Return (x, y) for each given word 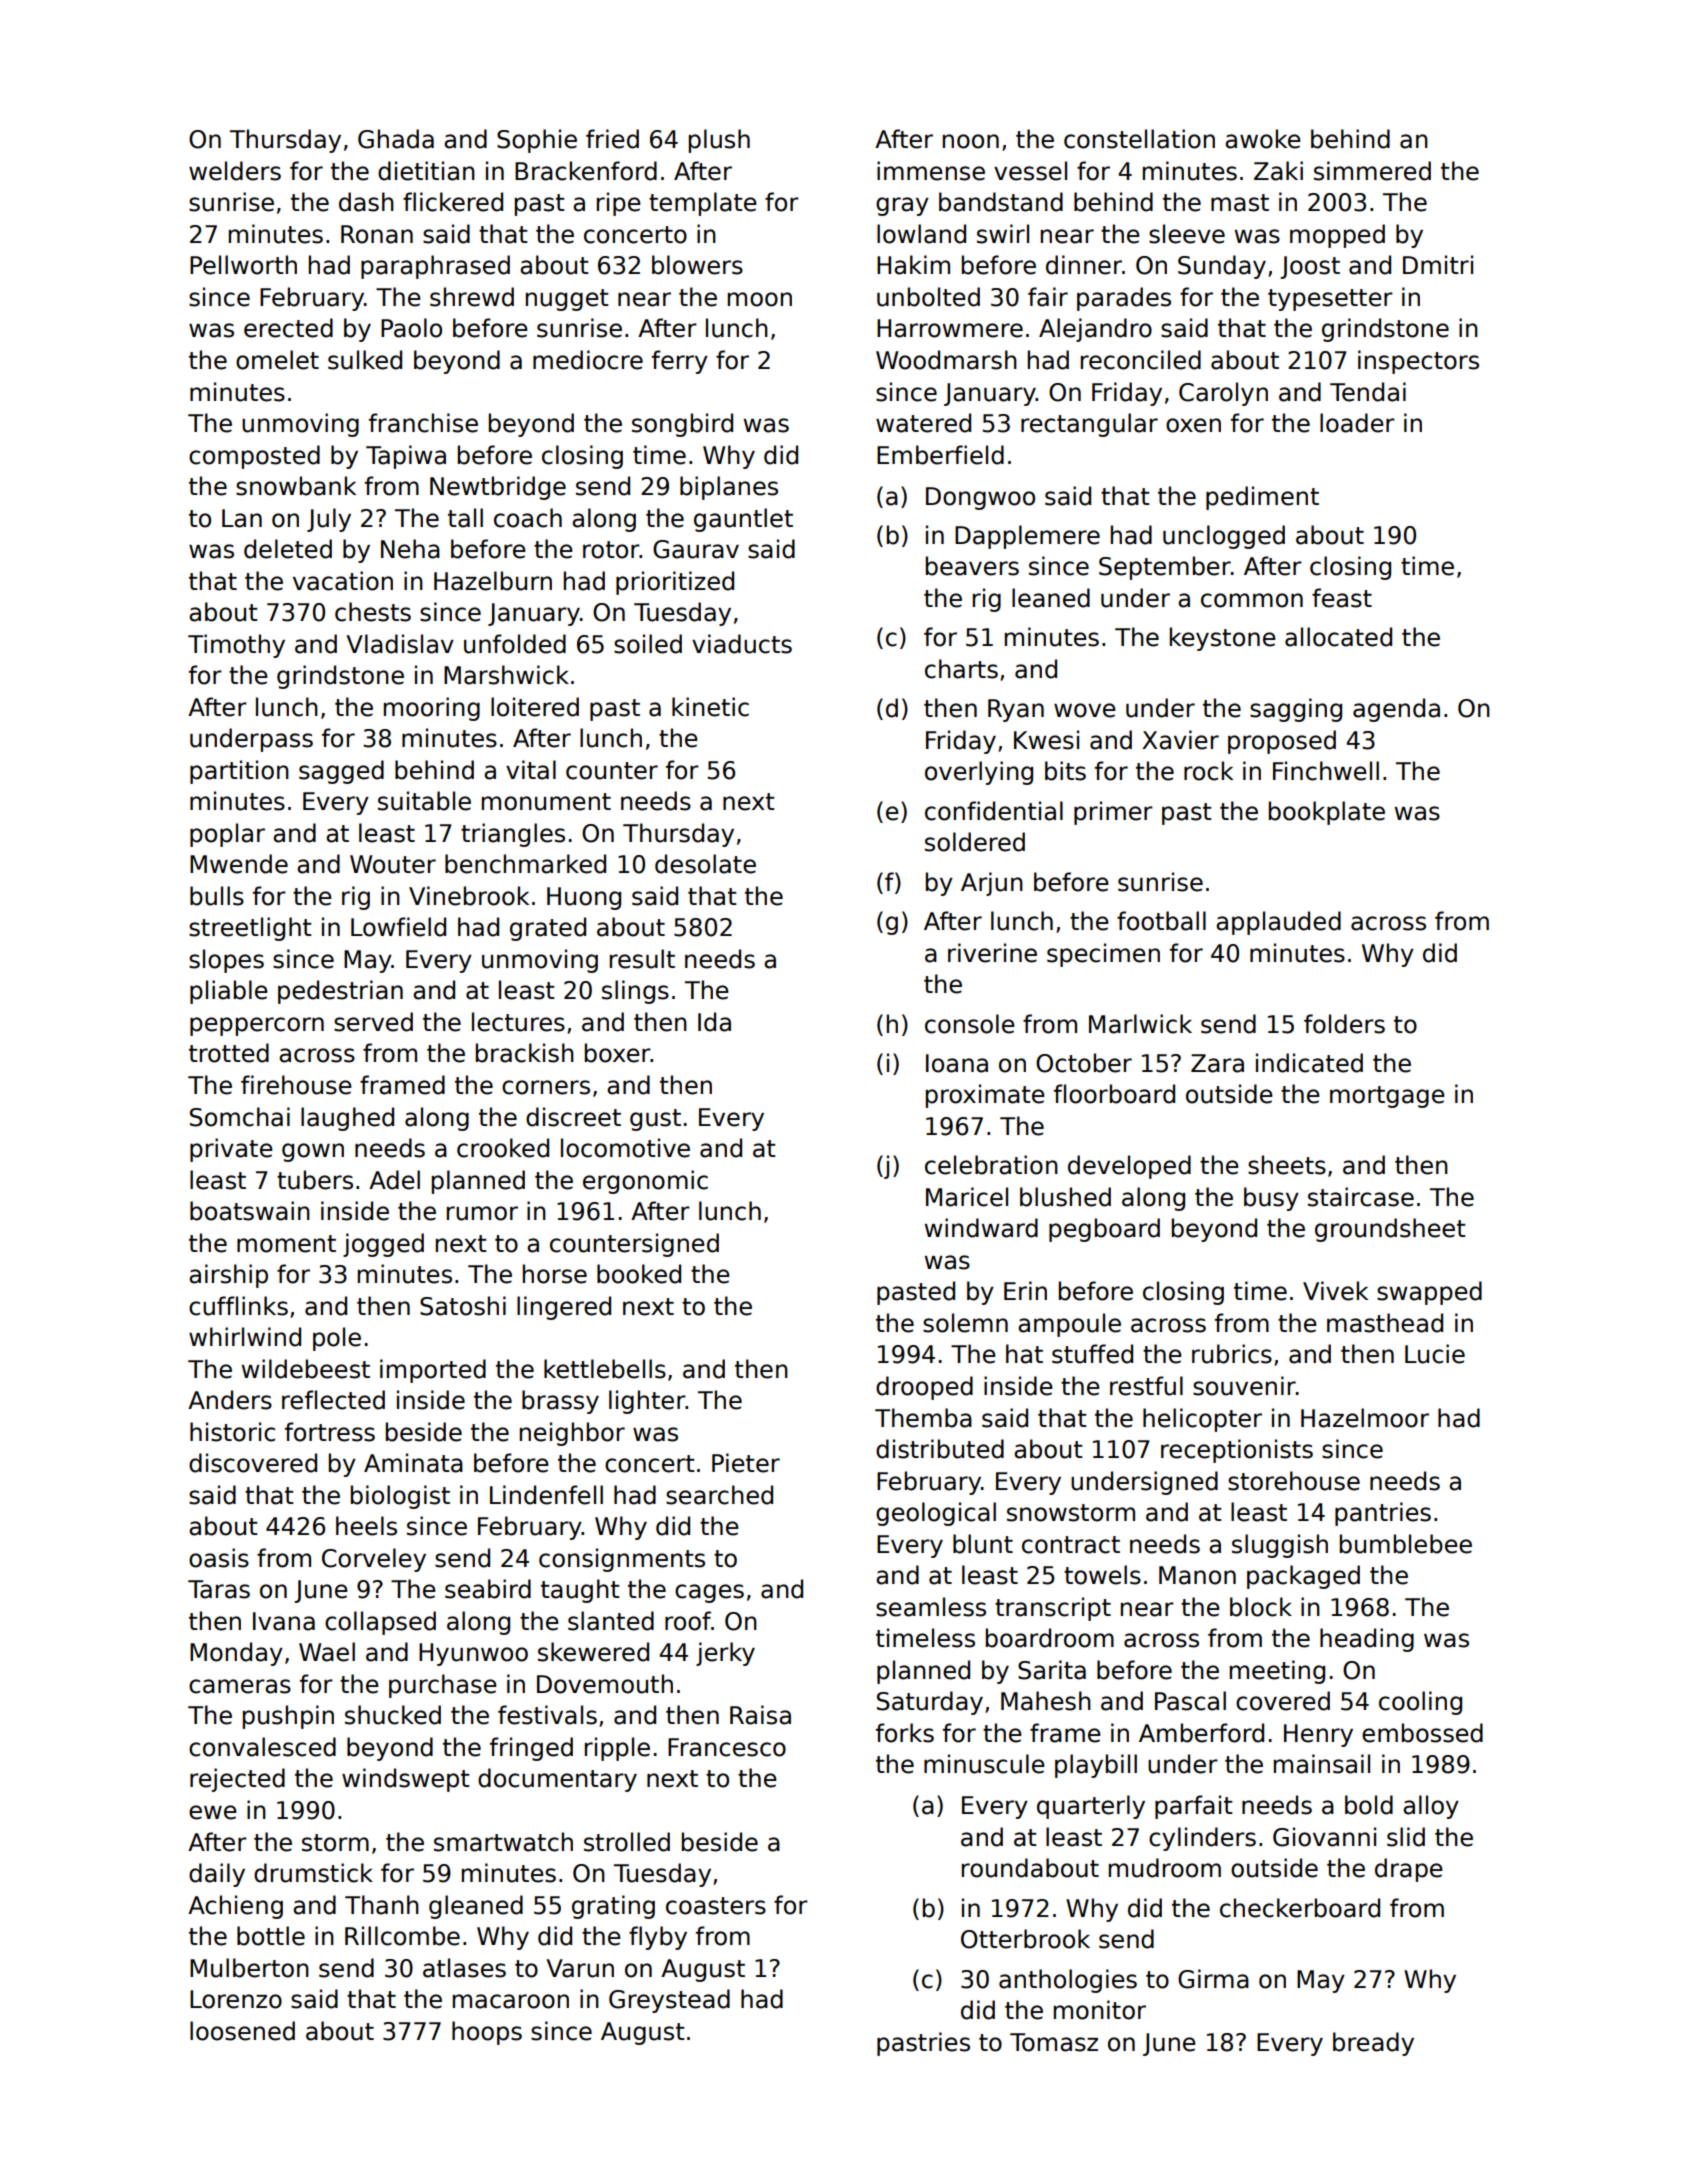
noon (971, 141)
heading (1367, 1640)
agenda (1396, 710)
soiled (648, 644)
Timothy (236, 646)
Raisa (760, 1715)
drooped (924, 1388)
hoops (487, 2033)
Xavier (1180, 740)
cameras (240, 1686)
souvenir (1244, 1386)
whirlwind (245, 1337)
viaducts (742, 644)
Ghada (396, 139)
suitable (424, 801)
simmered (1372, 171)
